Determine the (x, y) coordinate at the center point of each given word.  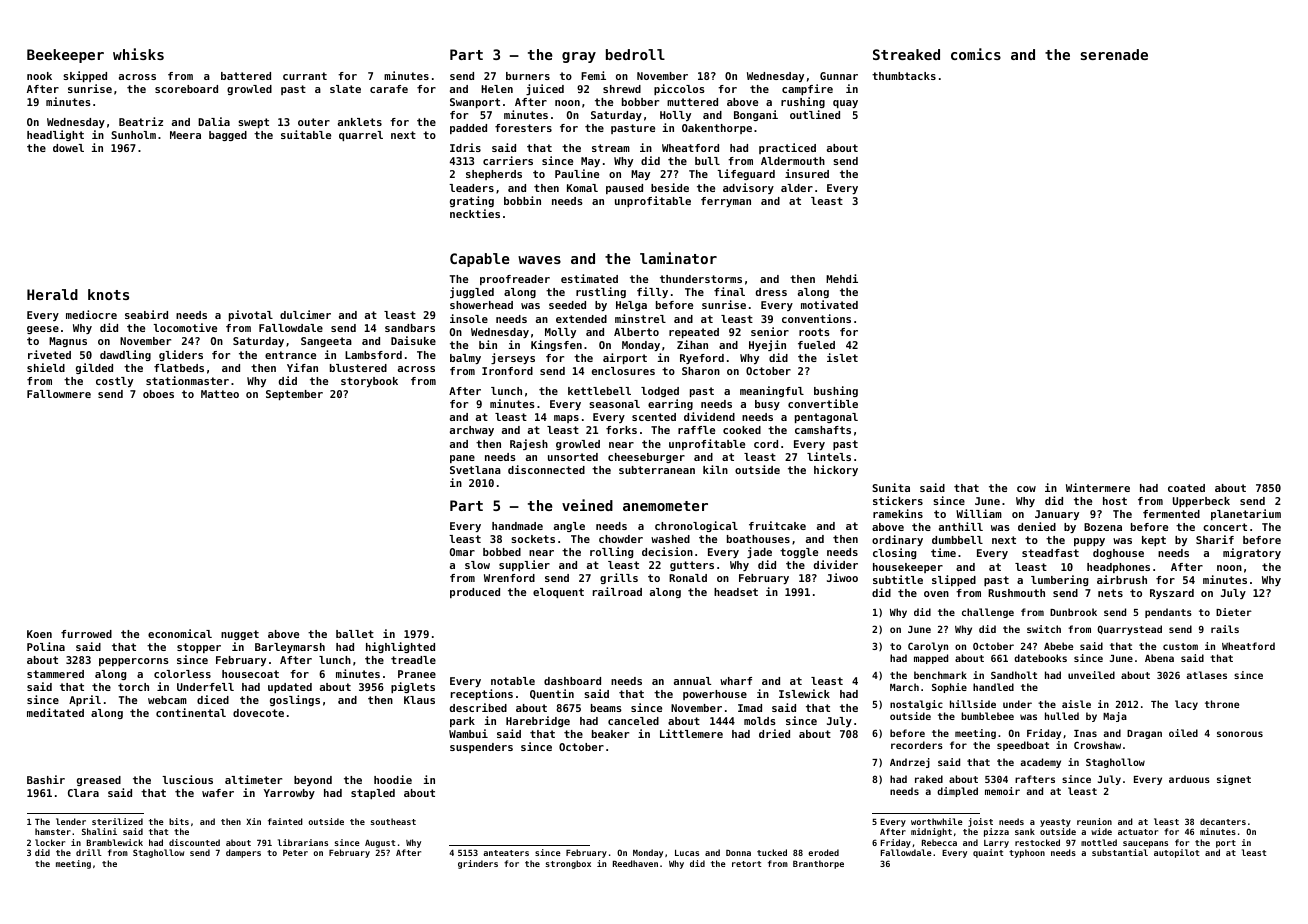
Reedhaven (635, 863)
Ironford (507, 371)
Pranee (417, 674)
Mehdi (842, 278)
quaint (988, 853)
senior (770, 331)
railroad (617, 591)
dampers (243, 853)
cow (1026, 489)
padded (468, 129)
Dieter (1234, 612)
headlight (55, 135)
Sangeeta (326, 342)
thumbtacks (904, 76)
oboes (158, 394)
